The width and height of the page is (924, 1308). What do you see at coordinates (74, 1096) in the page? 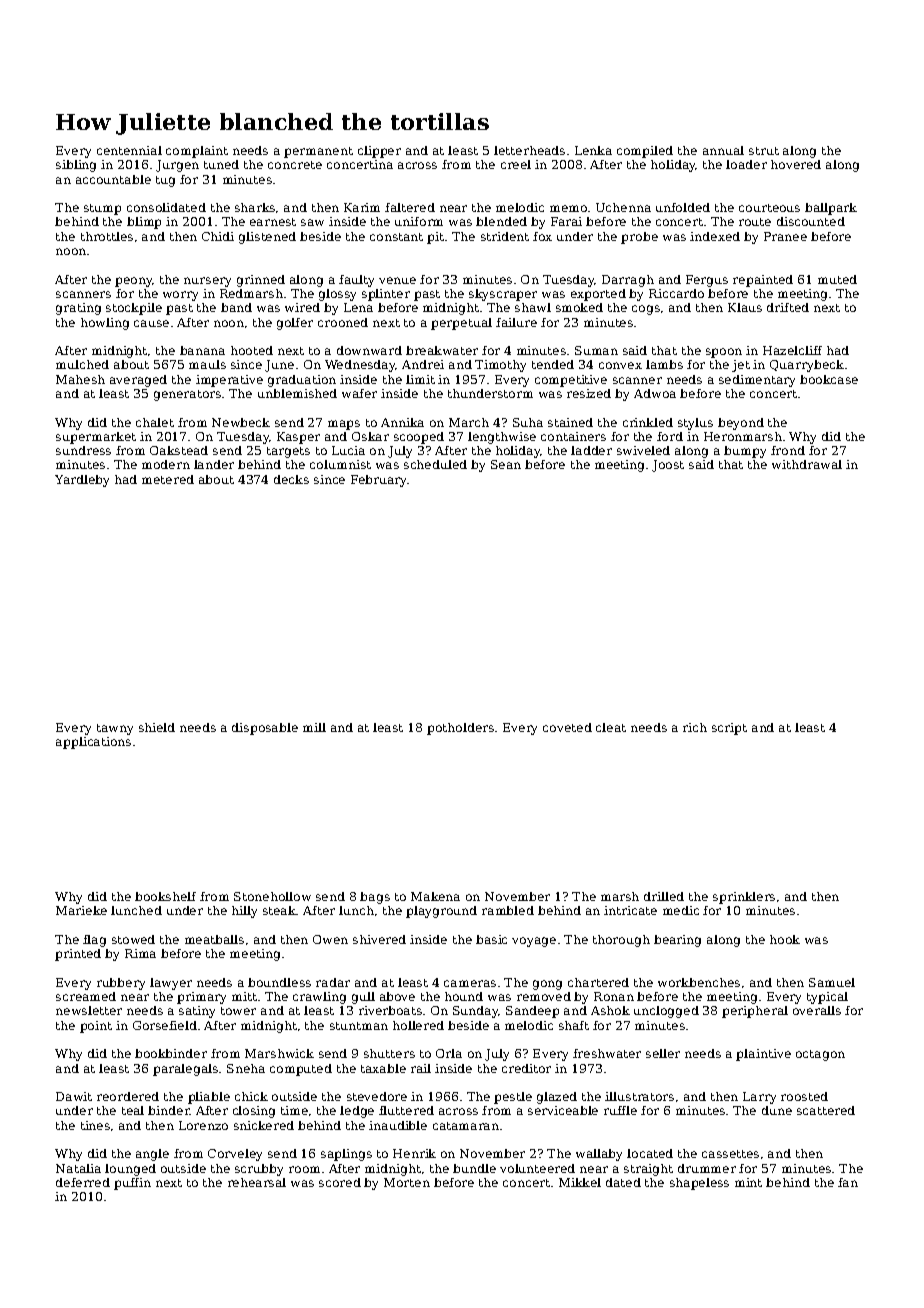
I see `Dawit` at bounding box center [74, 1096].
